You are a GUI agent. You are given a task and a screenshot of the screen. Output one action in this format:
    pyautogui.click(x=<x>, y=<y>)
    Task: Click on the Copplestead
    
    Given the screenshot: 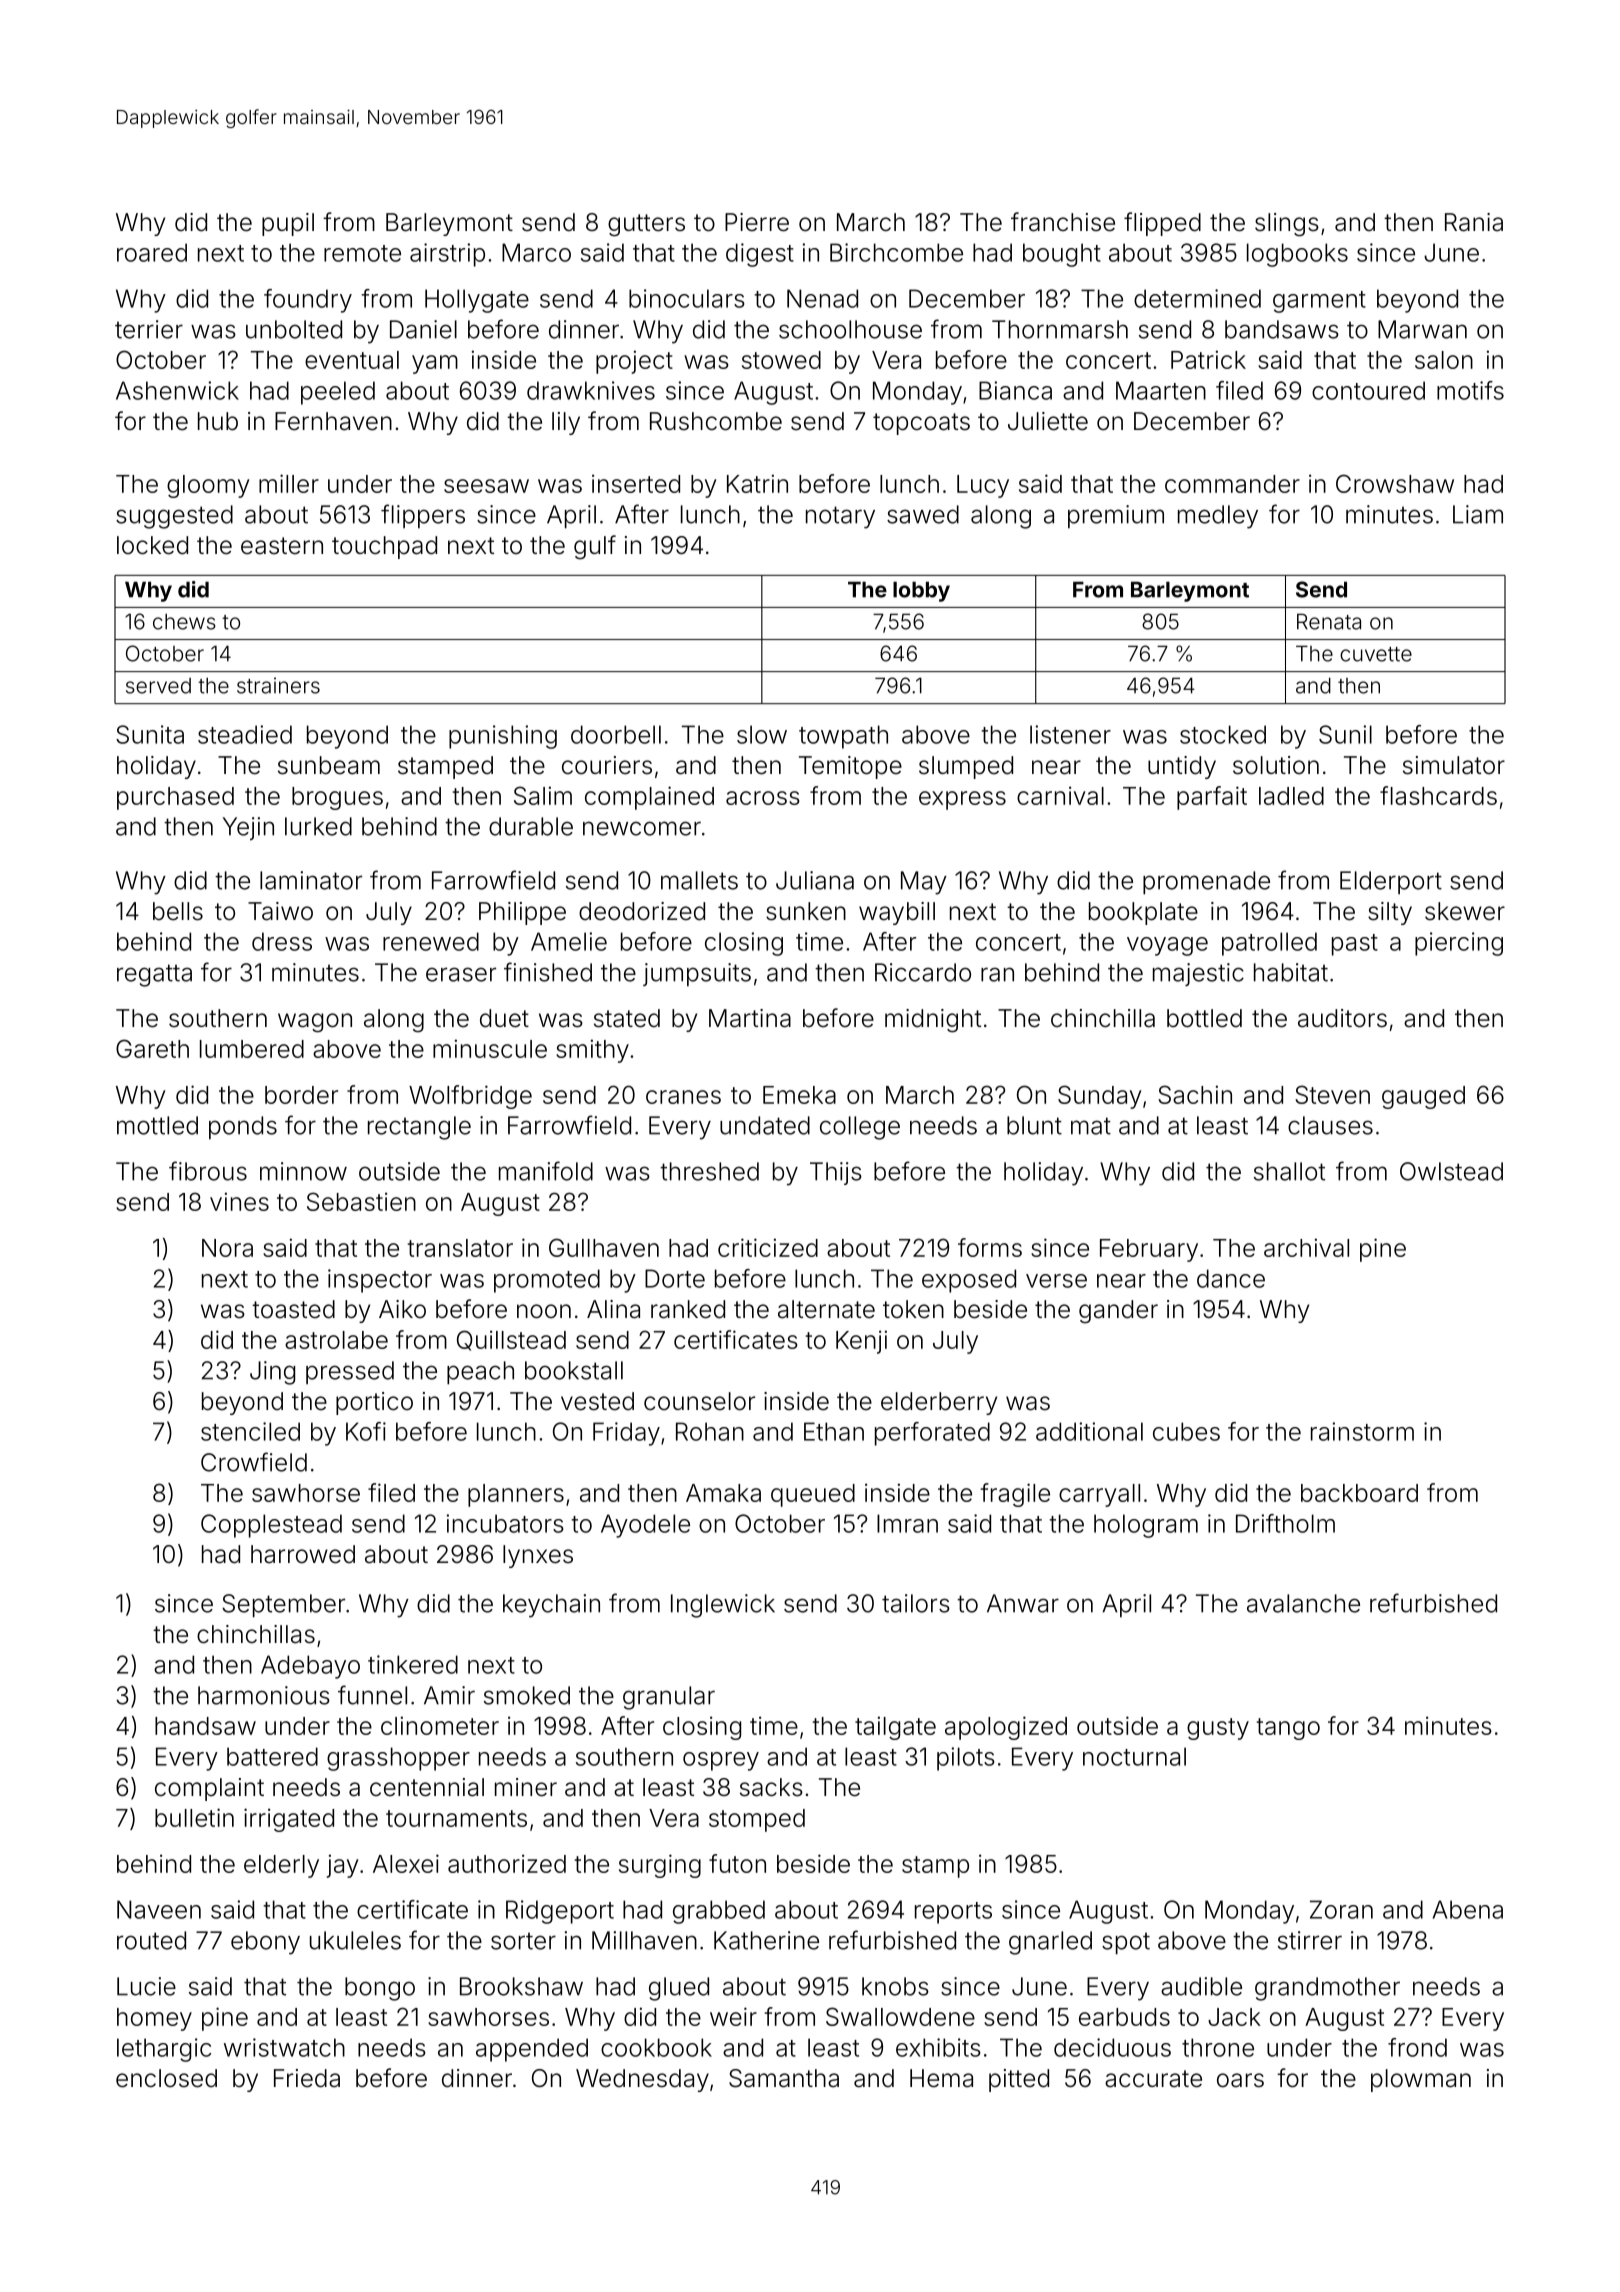 What is the action you would take?
    pyautogui.click(x=271, y=1526)
